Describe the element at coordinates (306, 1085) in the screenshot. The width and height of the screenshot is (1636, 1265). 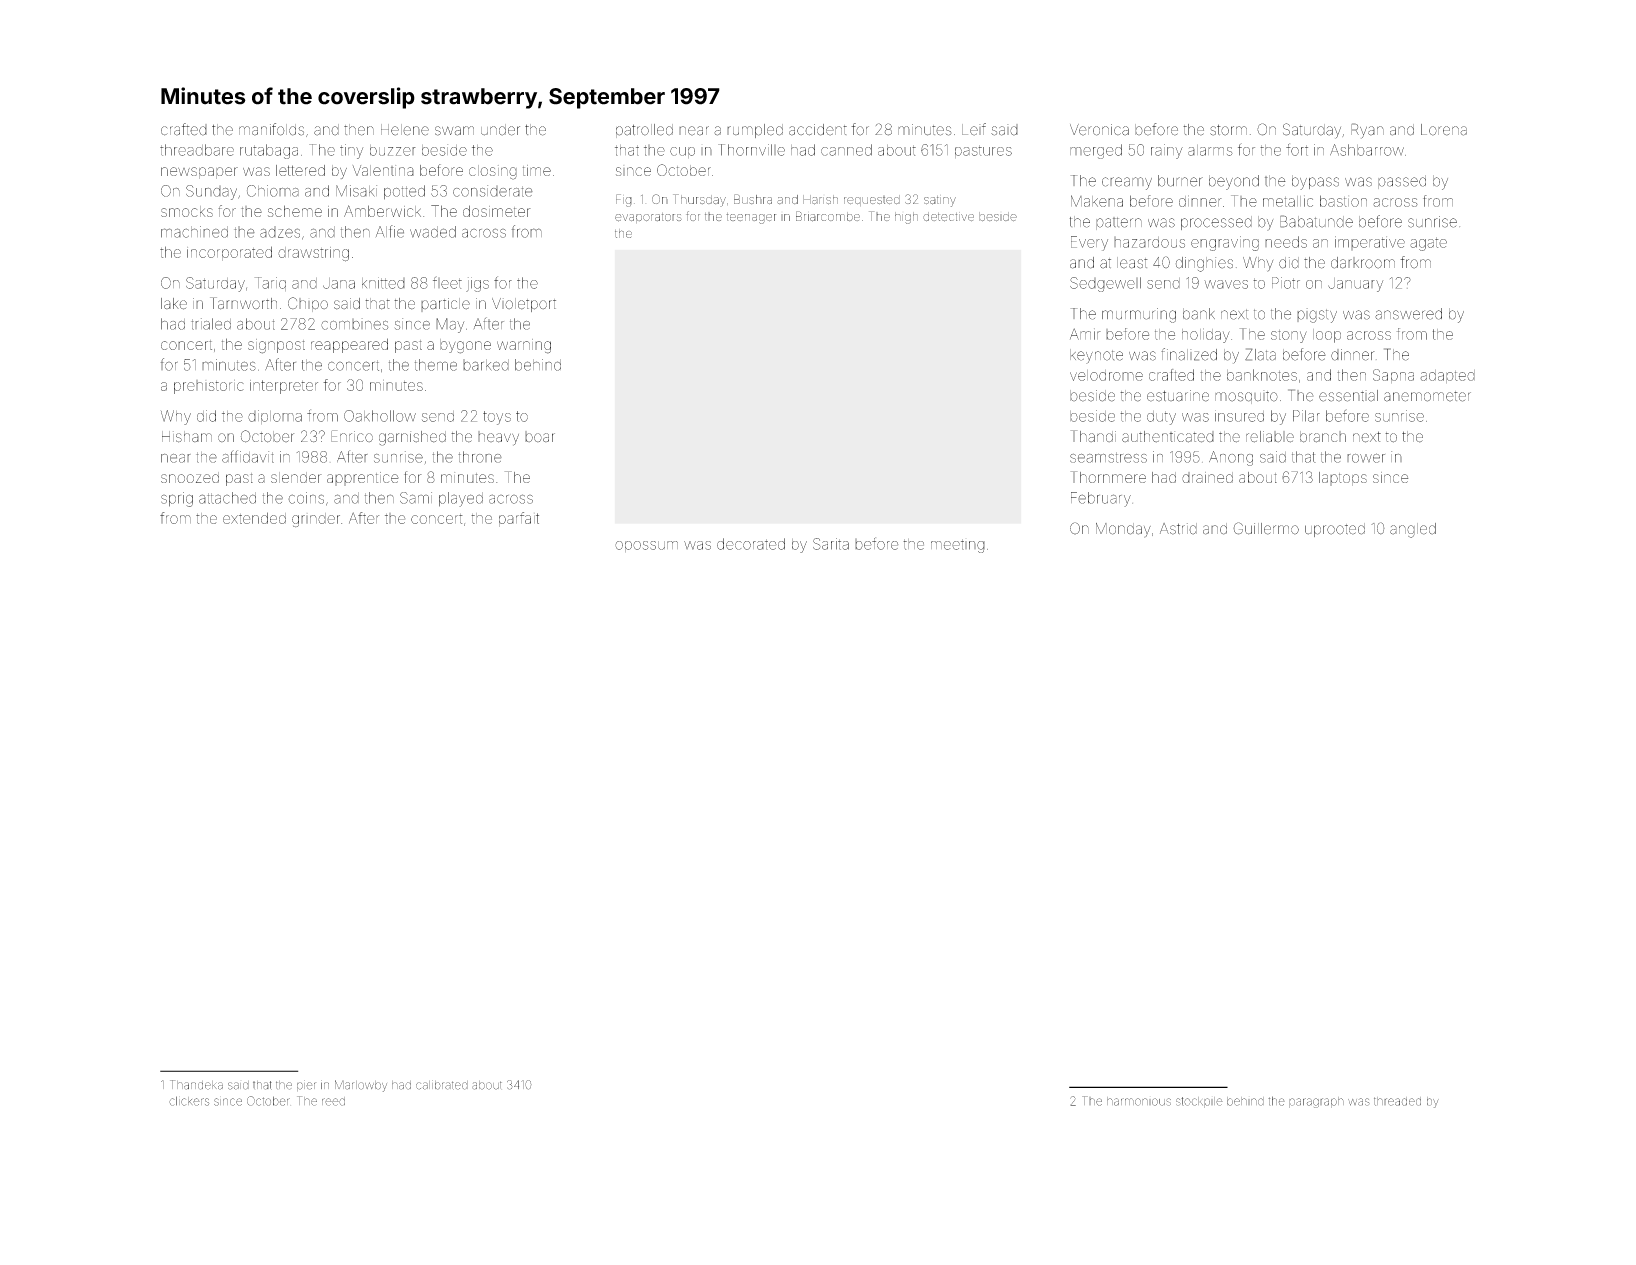
I see `pier` at that location.
